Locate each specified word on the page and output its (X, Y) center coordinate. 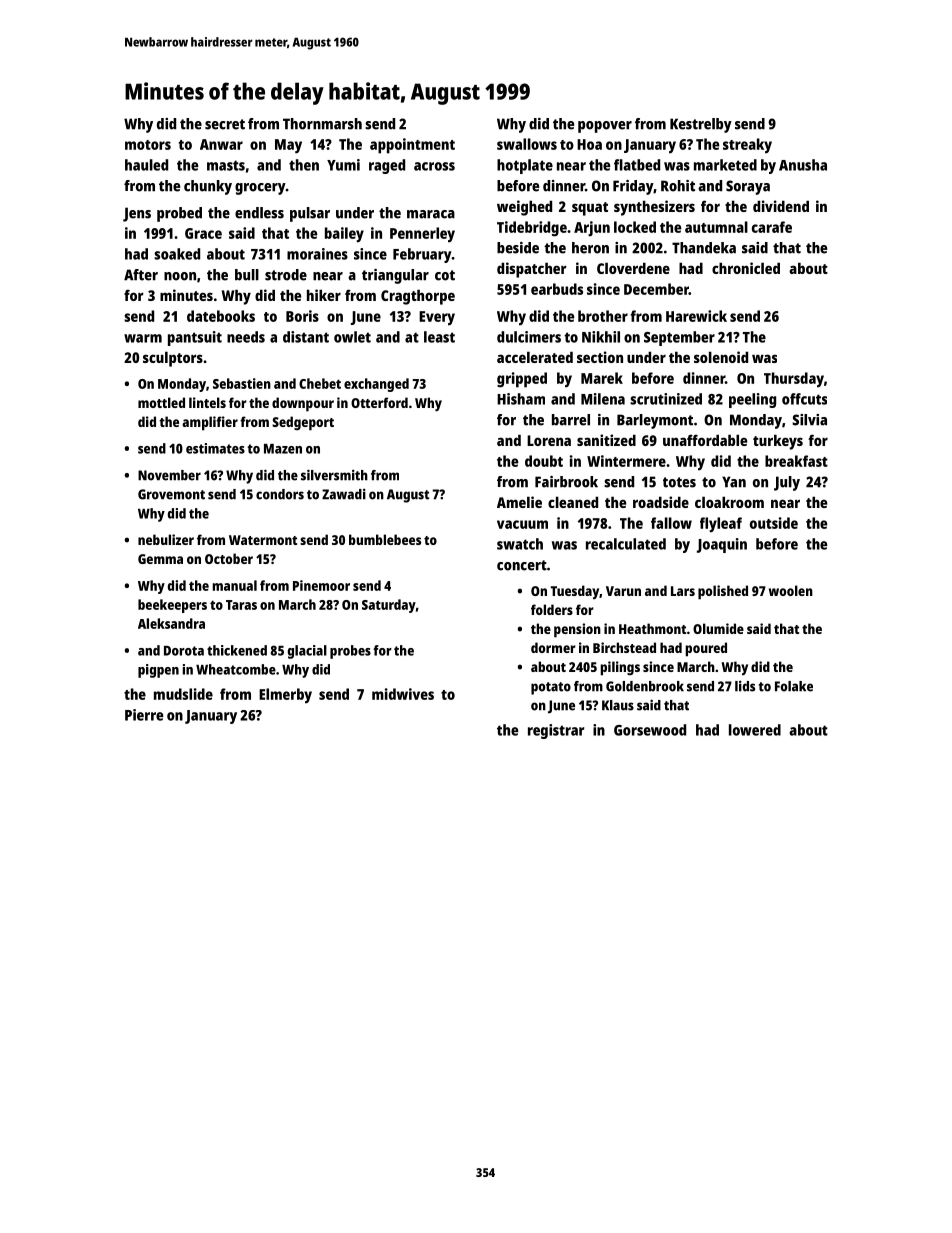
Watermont (263, 540)
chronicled (746, 268)
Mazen (283, 449)
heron (590, 248)
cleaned (573, 502)
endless (259, 213)
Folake (794, 686)
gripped (522, 380)
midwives (403, 694)
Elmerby (285, 696)
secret (225, 124)
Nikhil (601, 337)
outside (774, 523)
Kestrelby (701, 125)
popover (605, 127)
